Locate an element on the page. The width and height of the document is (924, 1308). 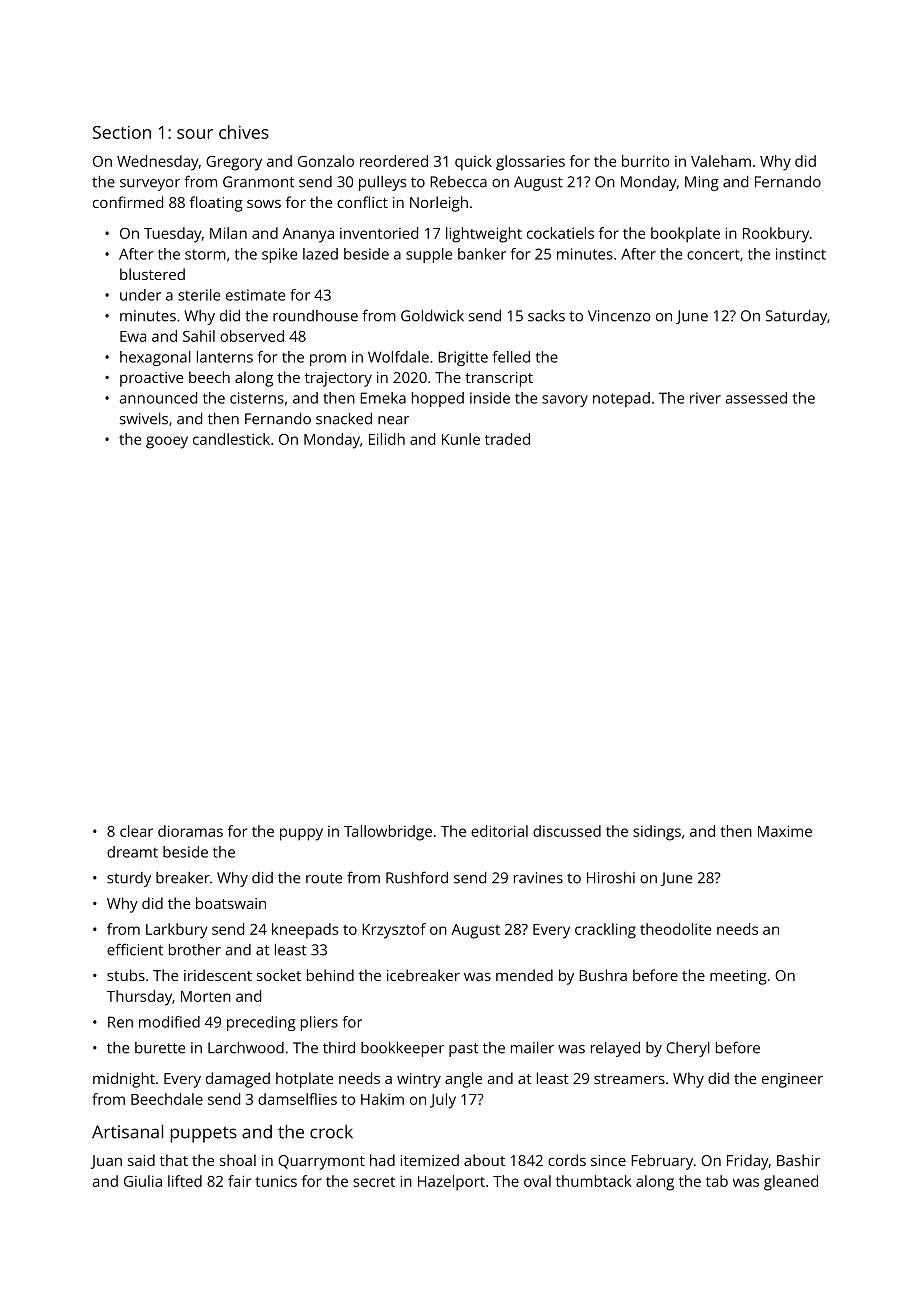
Tallowbridge is located at coordinates (388, 833).
